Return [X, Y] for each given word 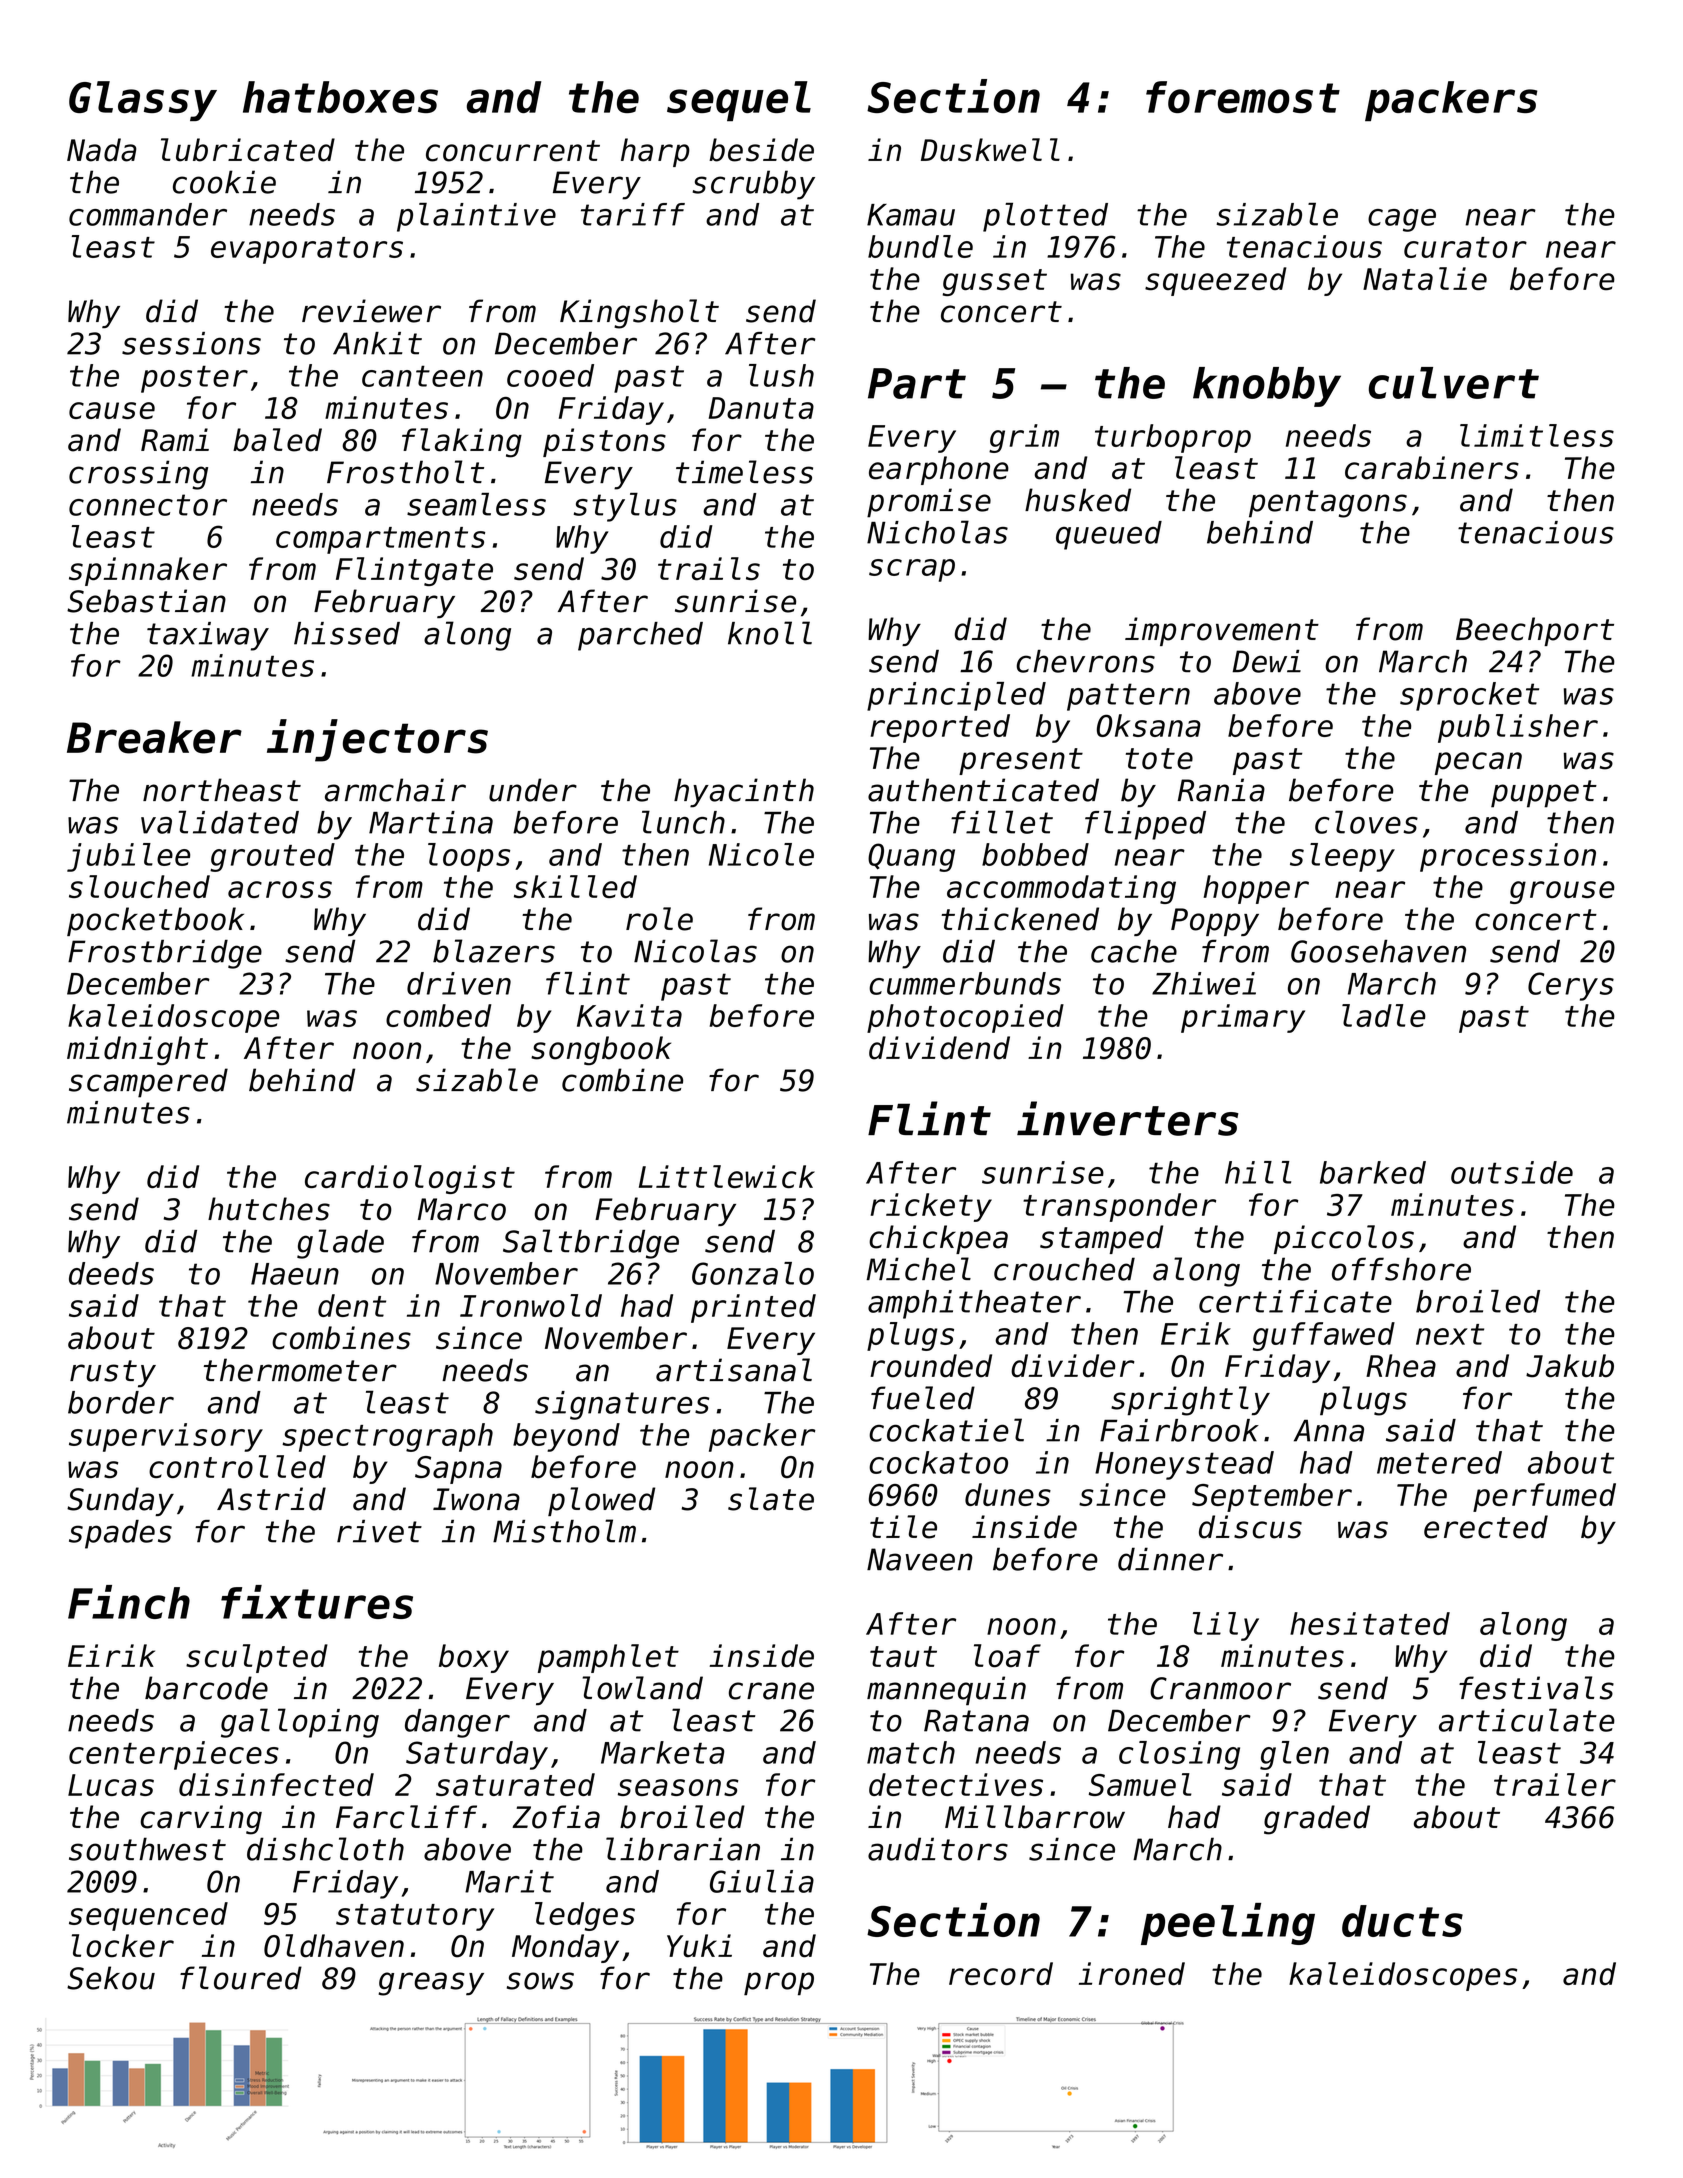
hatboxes [340, 97]
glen [1294, 1755]
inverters [1128, 1118]
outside [1512, 1172]
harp [655, 152]
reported [940, 728]
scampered [148, 1083]
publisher [1518, 728]
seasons [678, 1787]
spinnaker [148, 571]
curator [1465, 247]
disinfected [276, 1784]
